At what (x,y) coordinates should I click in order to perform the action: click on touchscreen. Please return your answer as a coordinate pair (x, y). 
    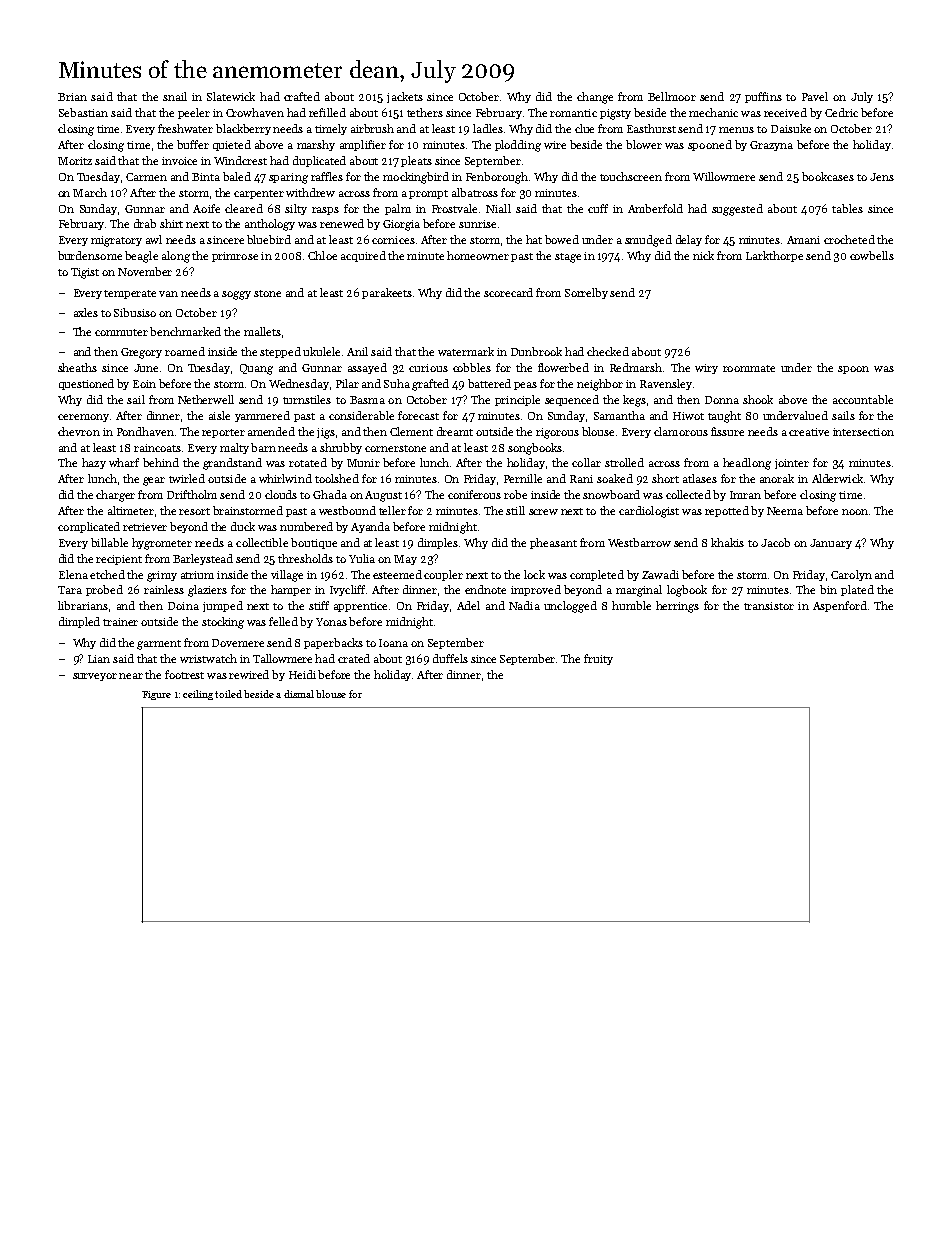
    Looking at the image, I should click on (631, 176).
